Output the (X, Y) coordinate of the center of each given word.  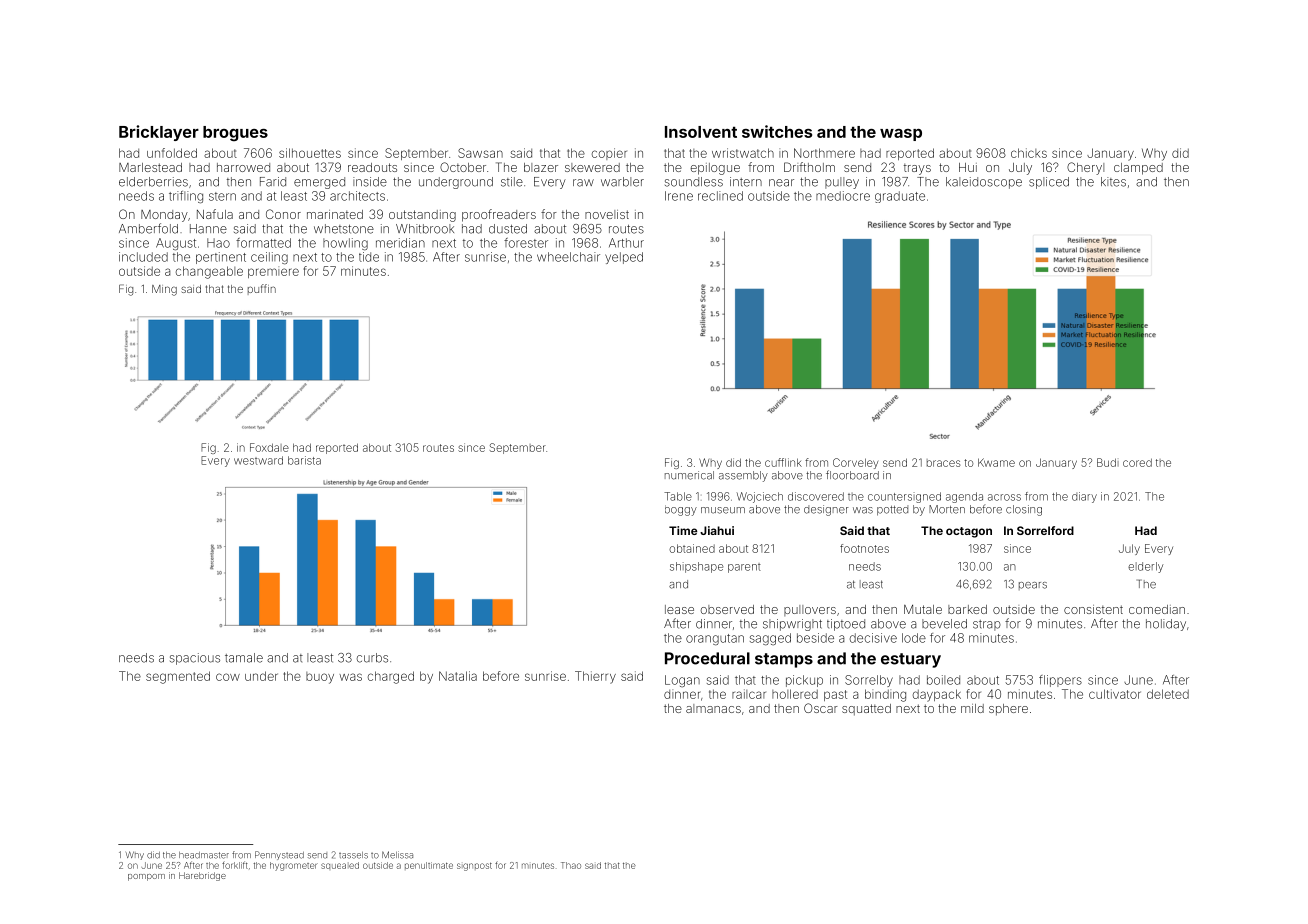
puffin (262, 289)
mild (972, 708)
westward (258, 460)
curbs (372, 658)
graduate (900, 197)
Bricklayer (159, 133)
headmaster (204, 855)
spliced (1049, 183)
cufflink (783, 462)
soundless (694, 182)
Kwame (996, 462)
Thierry (595, 677)
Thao (571, 865)
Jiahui (717, 530)
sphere (1008, 710)
